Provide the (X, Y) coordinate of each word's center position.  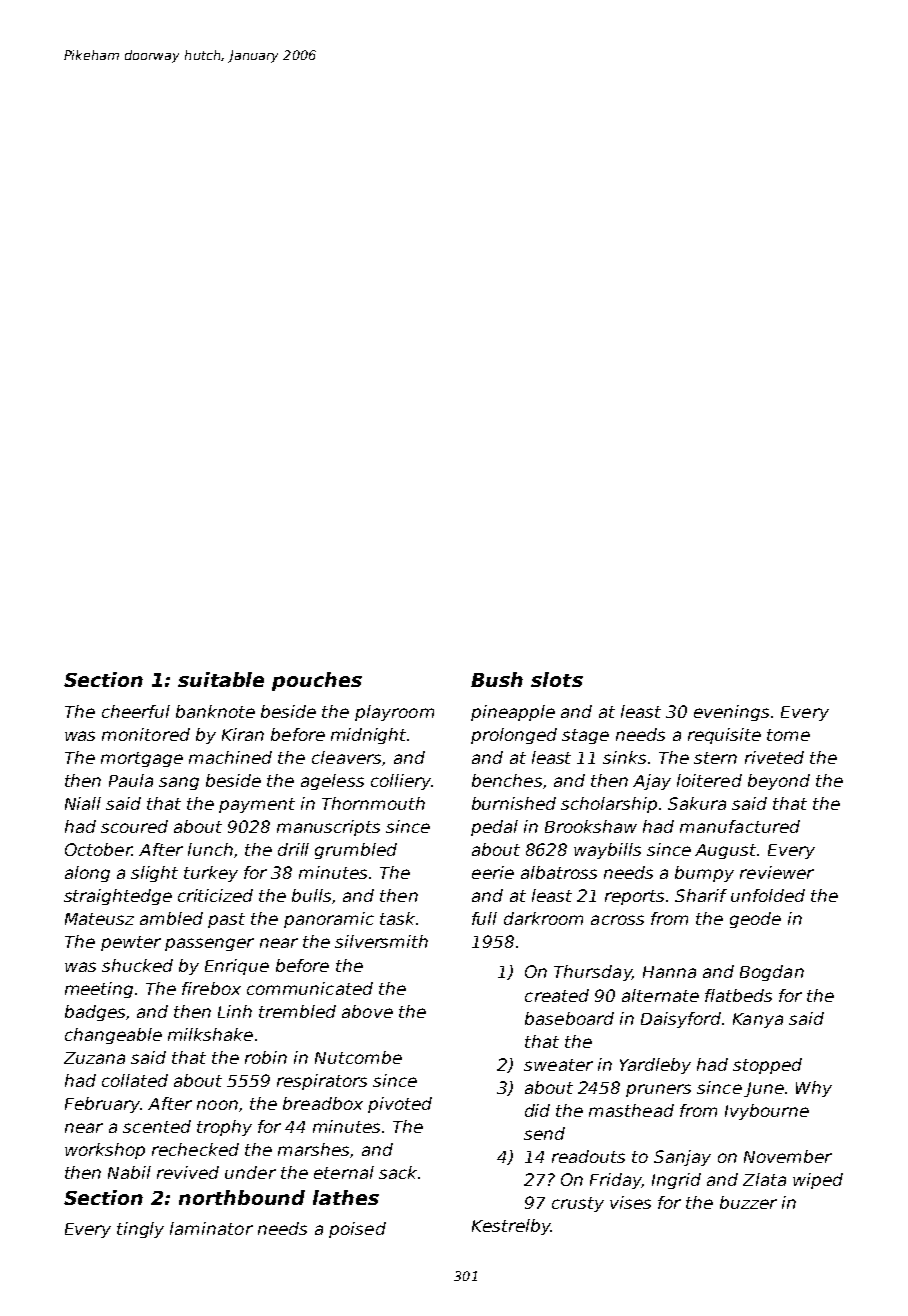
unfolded (768, 895)
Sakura (697, 803)
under (250, 1172)
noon (217, 1105)
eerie (493, 872)
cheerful (136, 711)
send (544, 1133)
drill (293, 849)
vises (630, 1202)
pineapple (513, 713)
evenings (731, 713)
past (226, 920)
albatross (559, 872)
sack (398, 1172)
